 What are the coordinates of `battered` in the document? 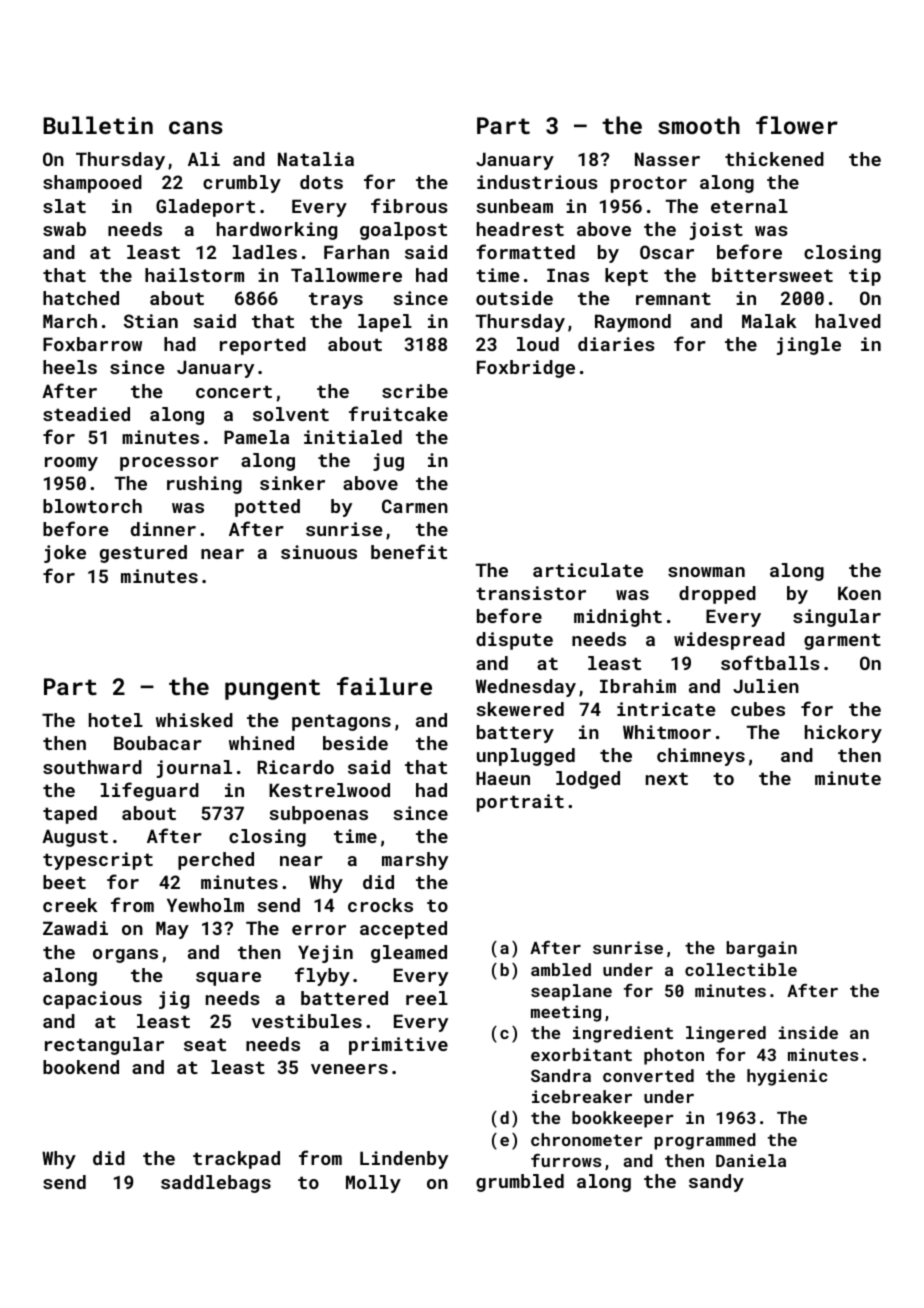 It's located at (344, 998).
